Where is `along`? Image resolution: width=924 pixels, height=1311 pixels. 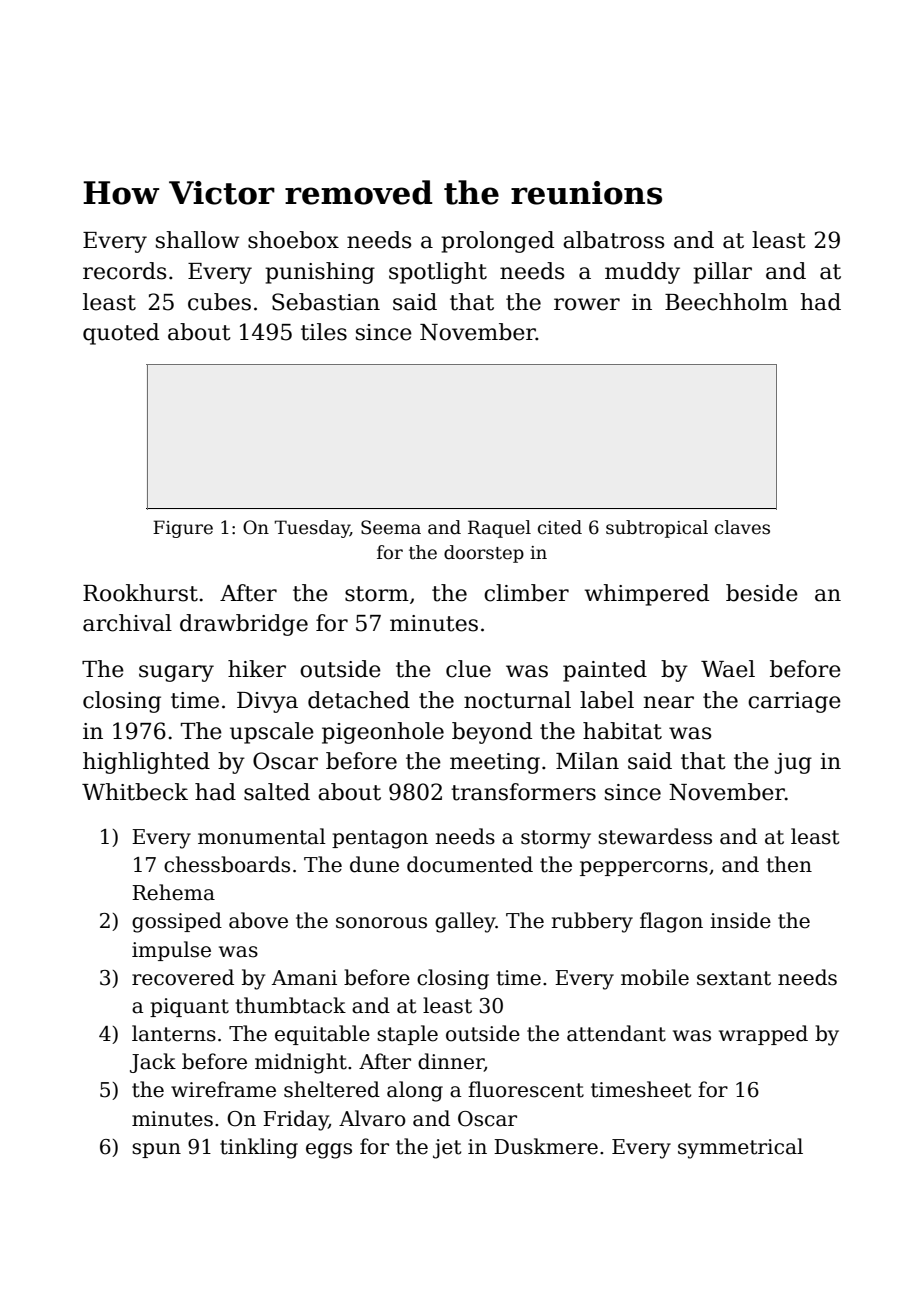 along is located at coordinates (415, 1091).
